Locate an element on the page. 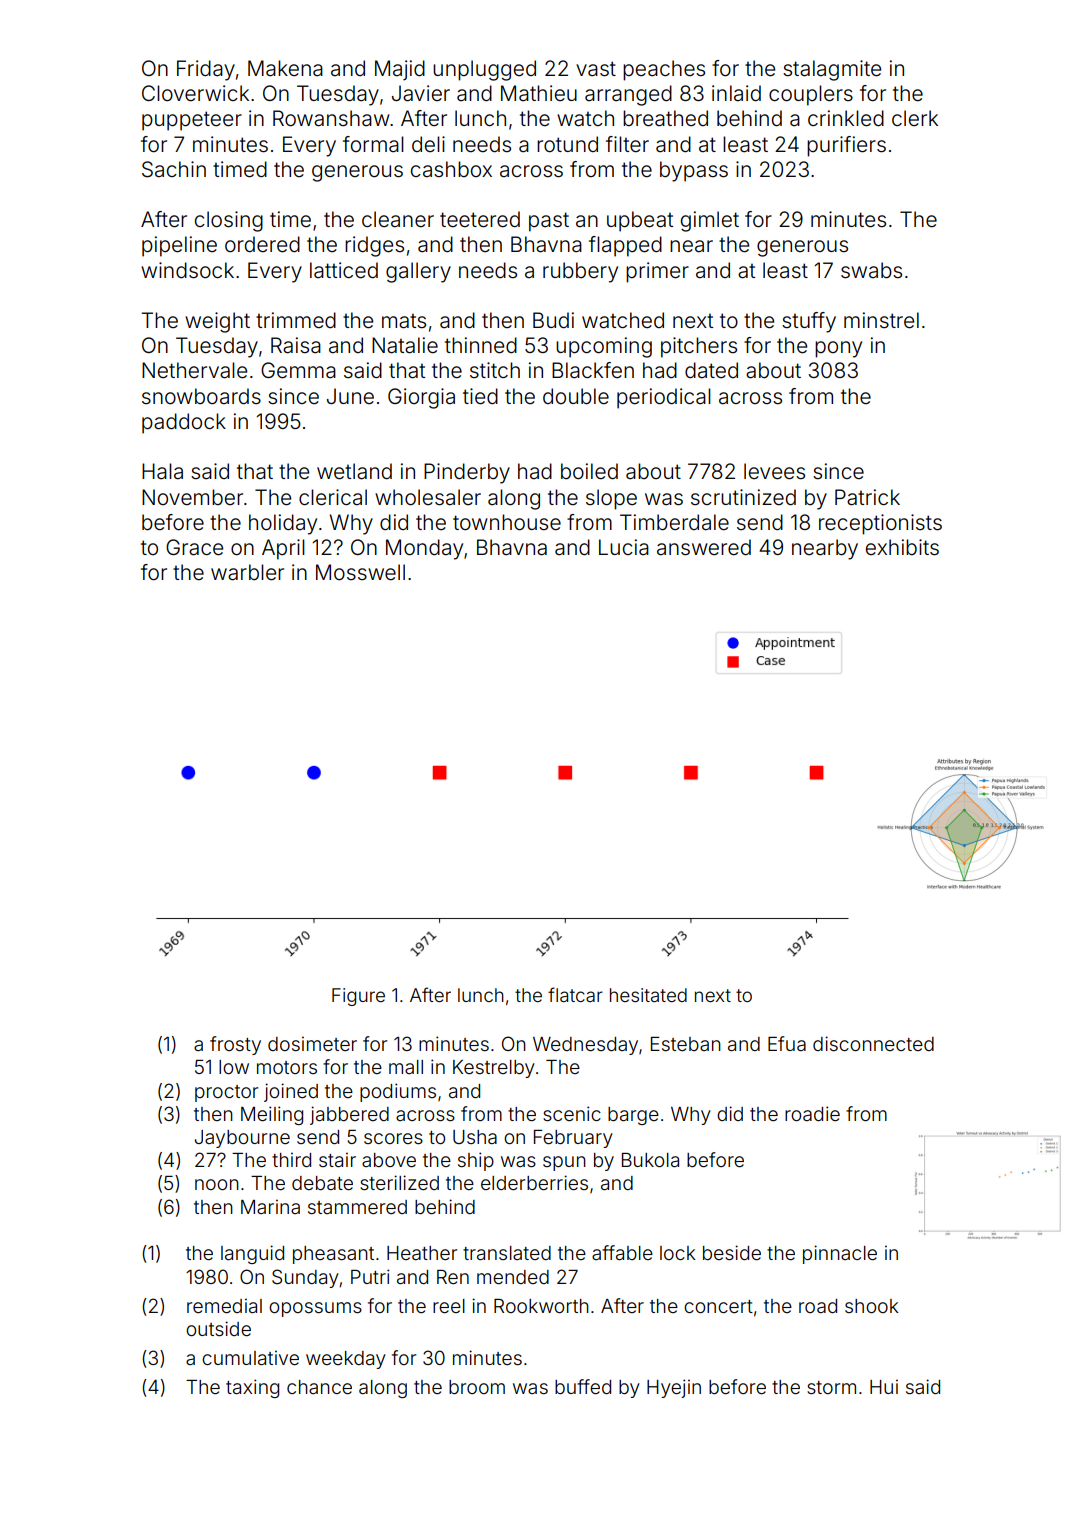 The height and width of the document is (1540, 1084). cashbox is located at coordinates (451, 169).
